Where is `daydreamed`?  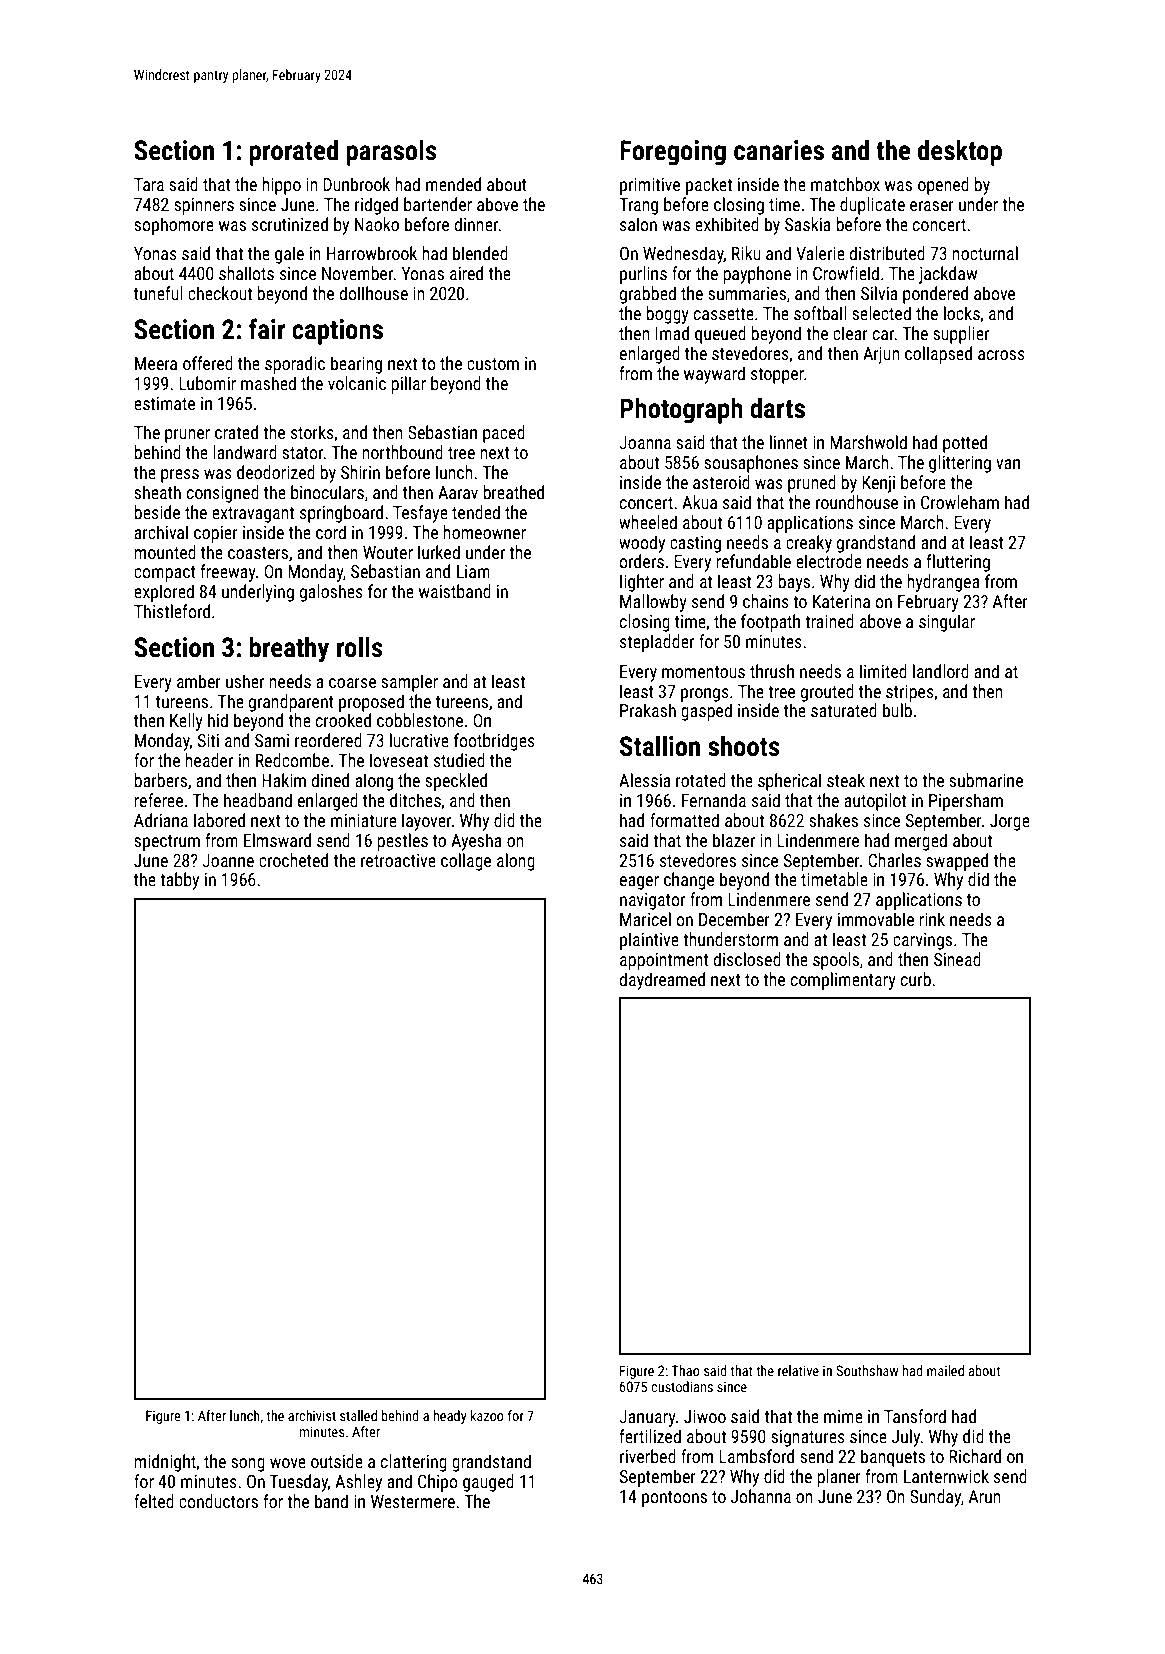
daydreamed is located at coordinates (662, 981).
